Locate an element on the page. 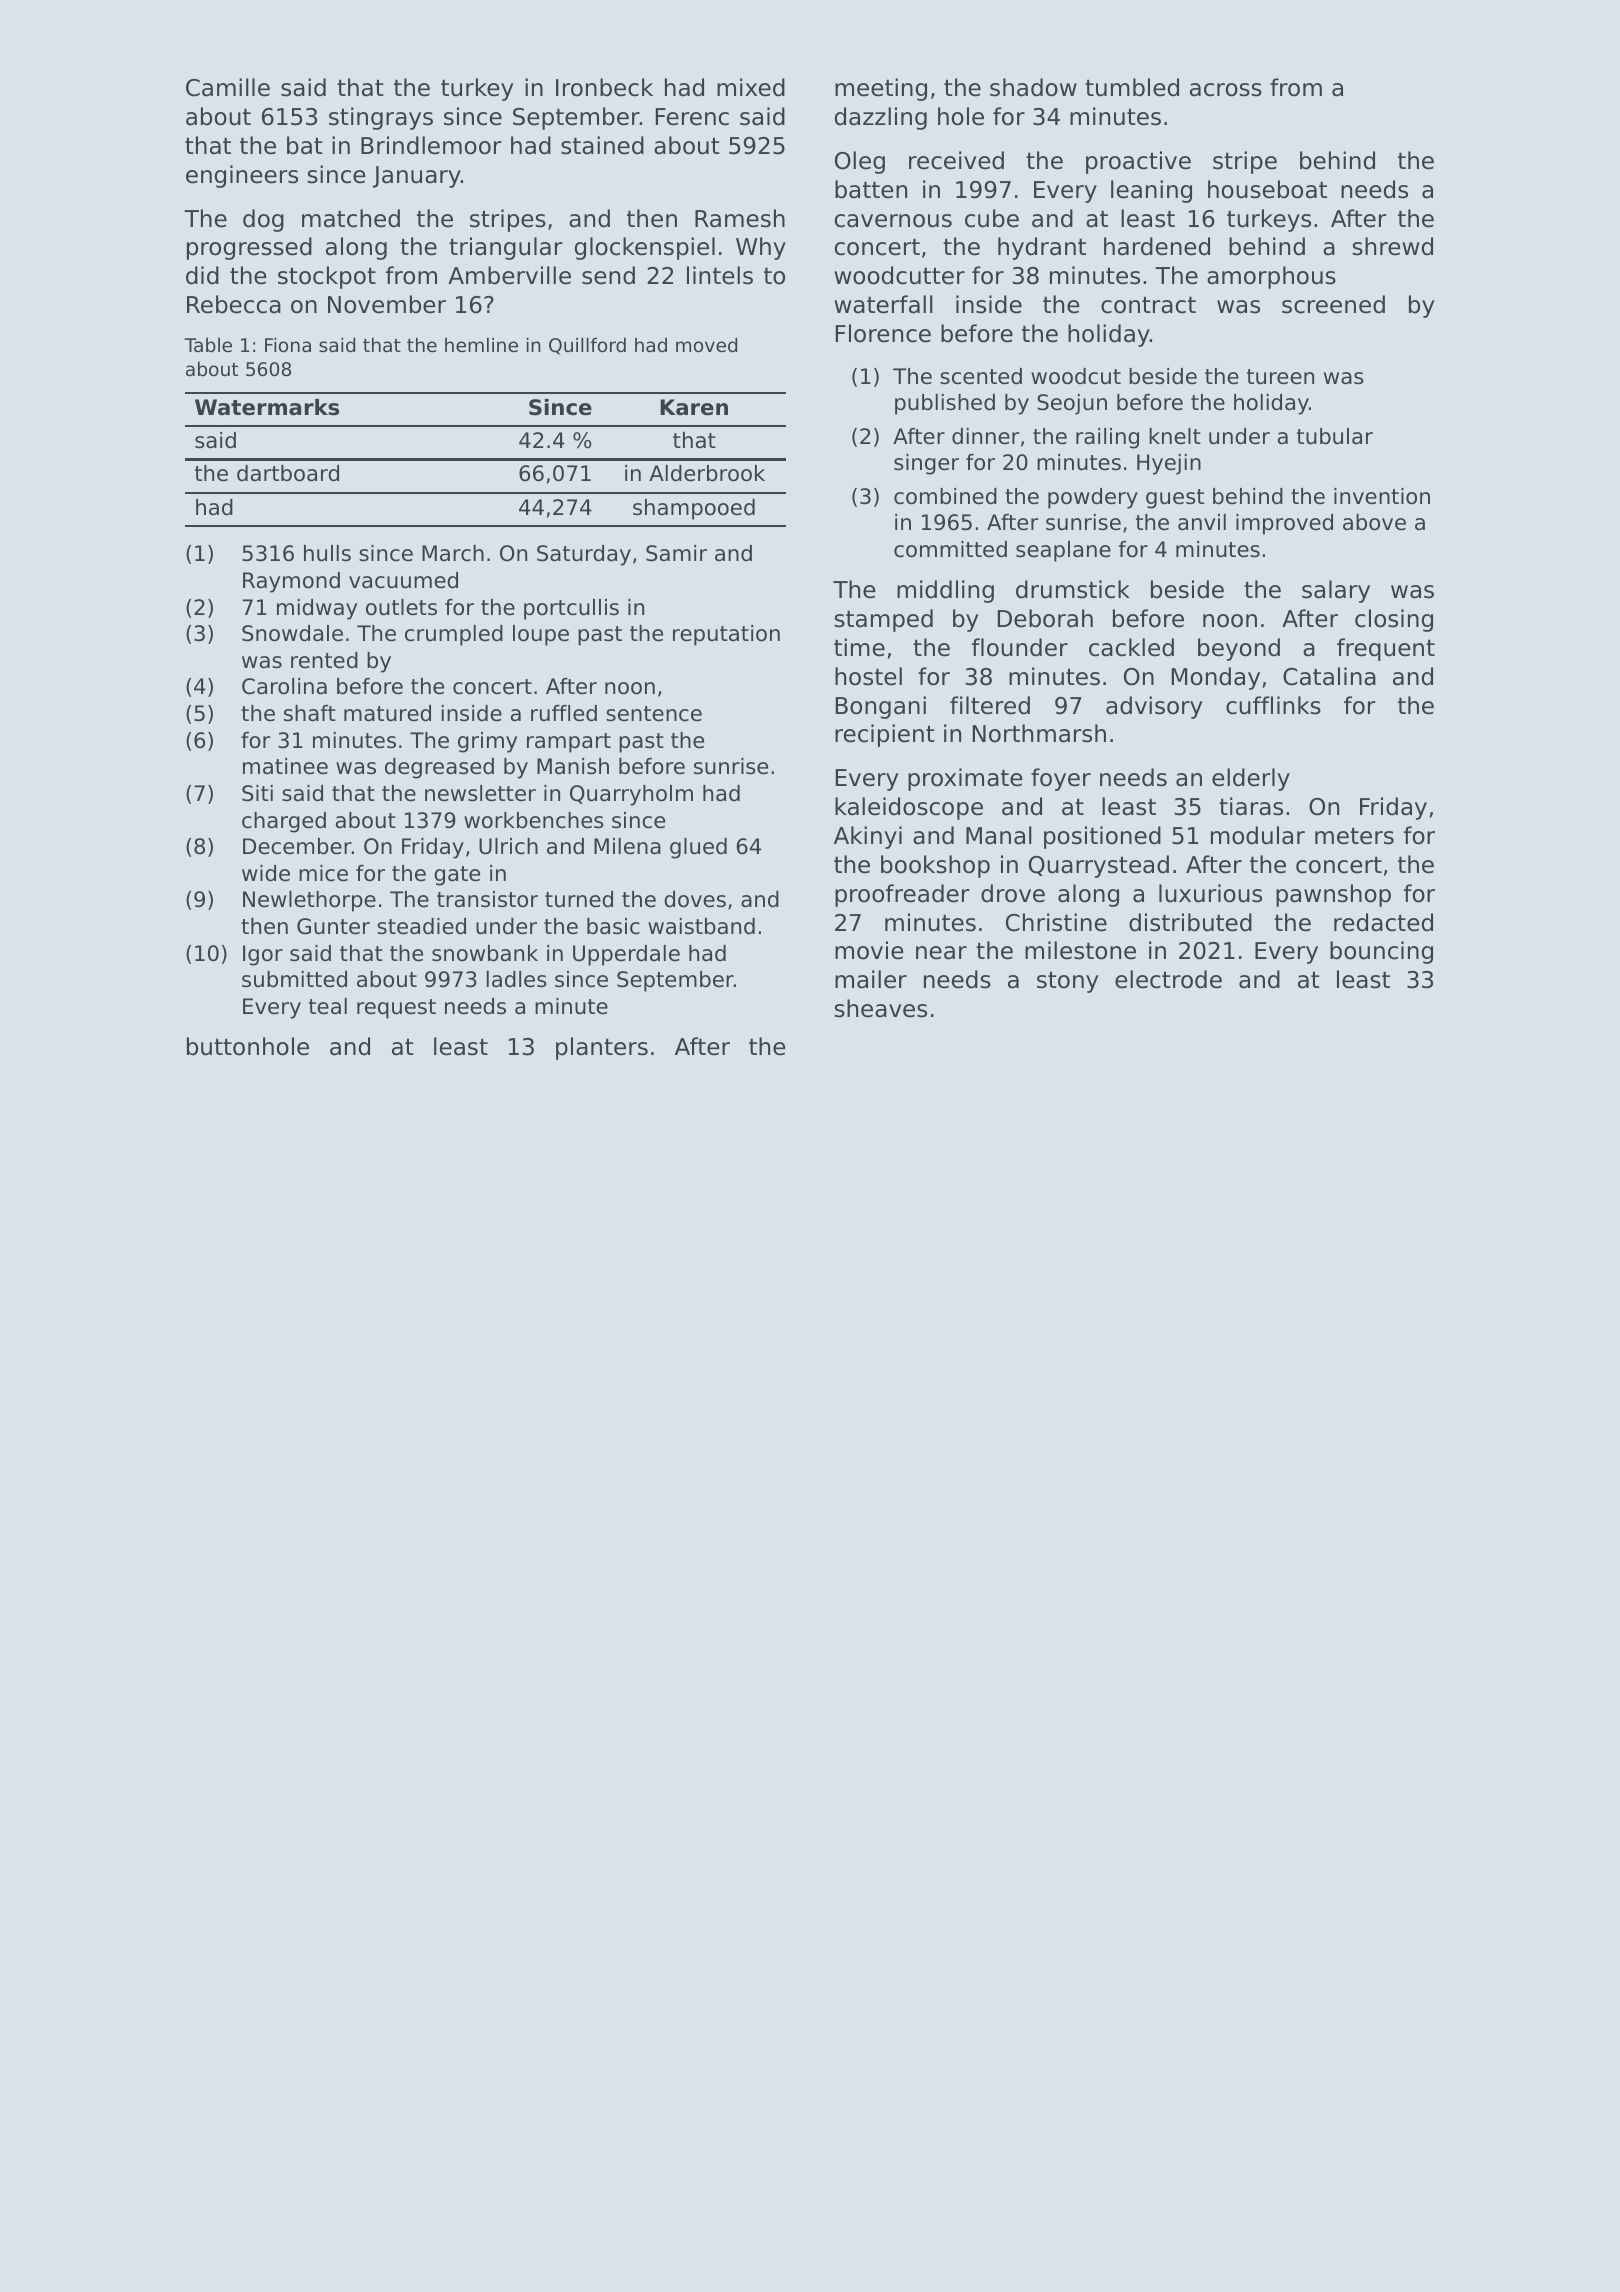 The height and width of the document is (2292, 1620). November is located at coordinates (387, 304).
